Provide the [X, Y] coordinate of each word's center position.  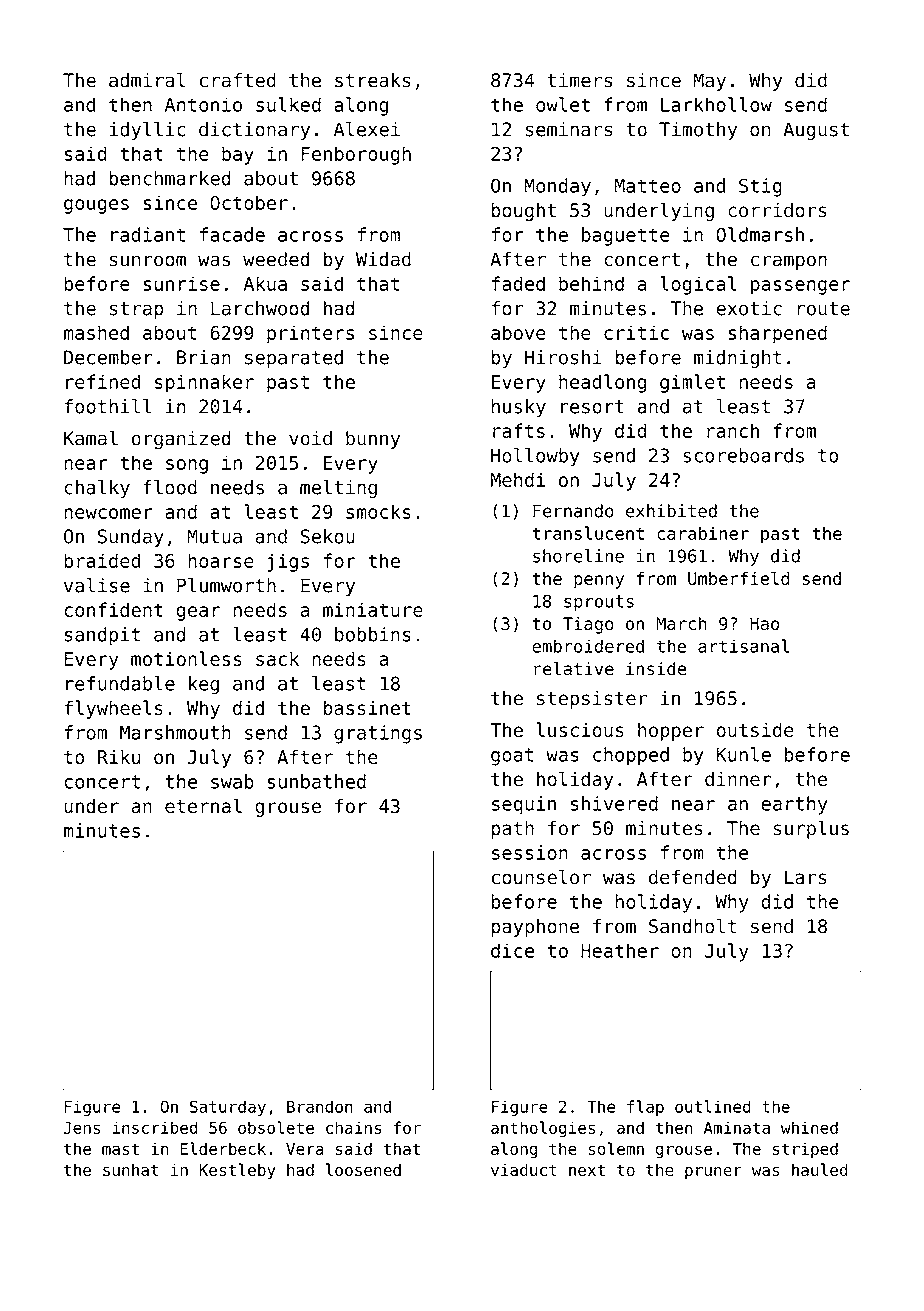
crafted [238, 80]
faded [518, 283]
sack [277, 658]
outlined [713, 1106]
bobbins [373, 634]
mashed [96, 332]
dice [512, 950]
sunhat [131, 1170]
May [709, 82]
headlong [603, 383]
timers [579, 80]
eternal [203, 805]
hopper [671, 731]
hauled [820, 1169]
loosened [363, 1169]
